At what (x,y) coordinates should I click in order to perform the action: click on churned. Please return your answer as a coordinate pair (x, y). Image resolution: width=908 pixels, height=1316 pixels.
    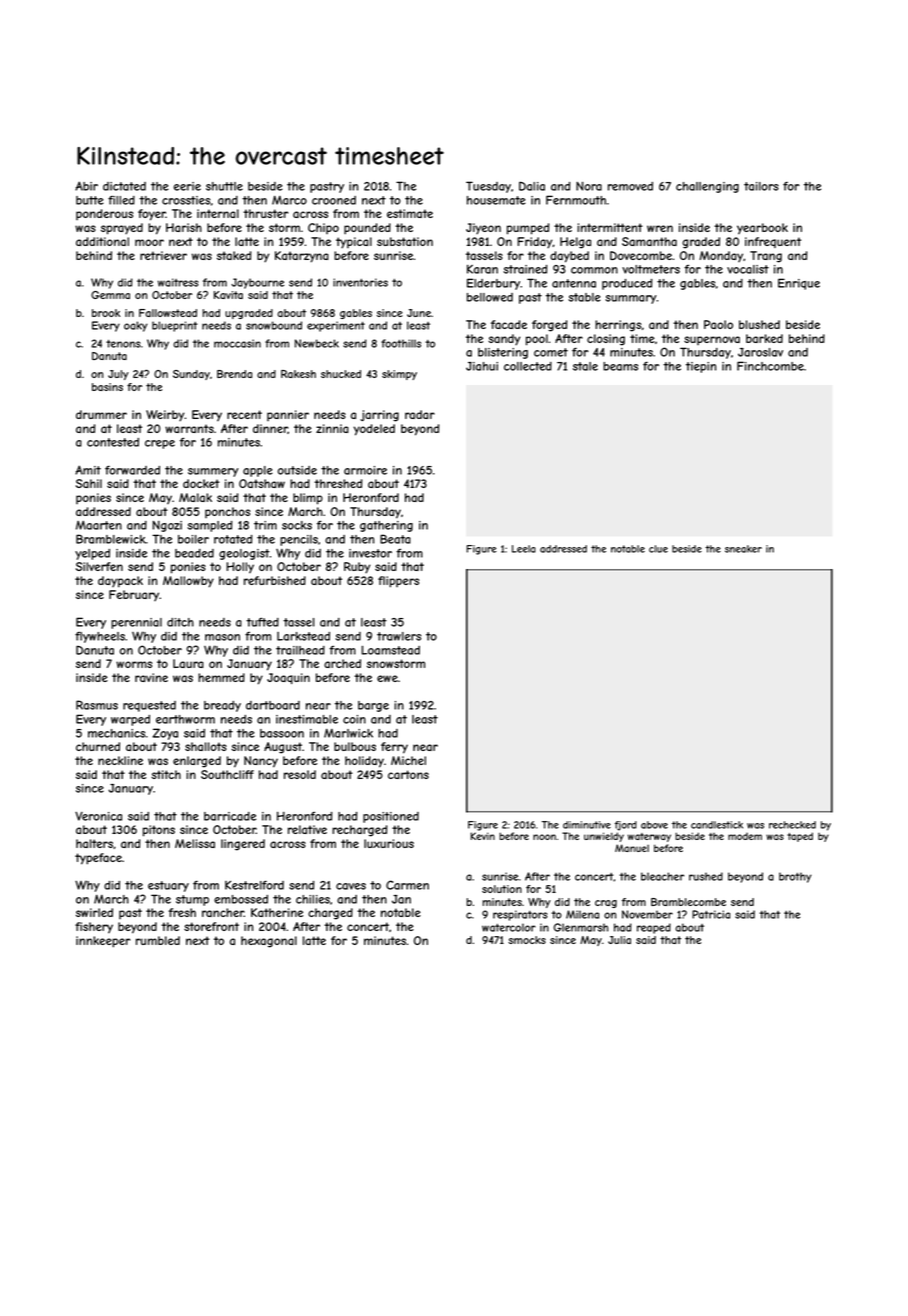
    Looking at the image, I should click on (98, 746).
